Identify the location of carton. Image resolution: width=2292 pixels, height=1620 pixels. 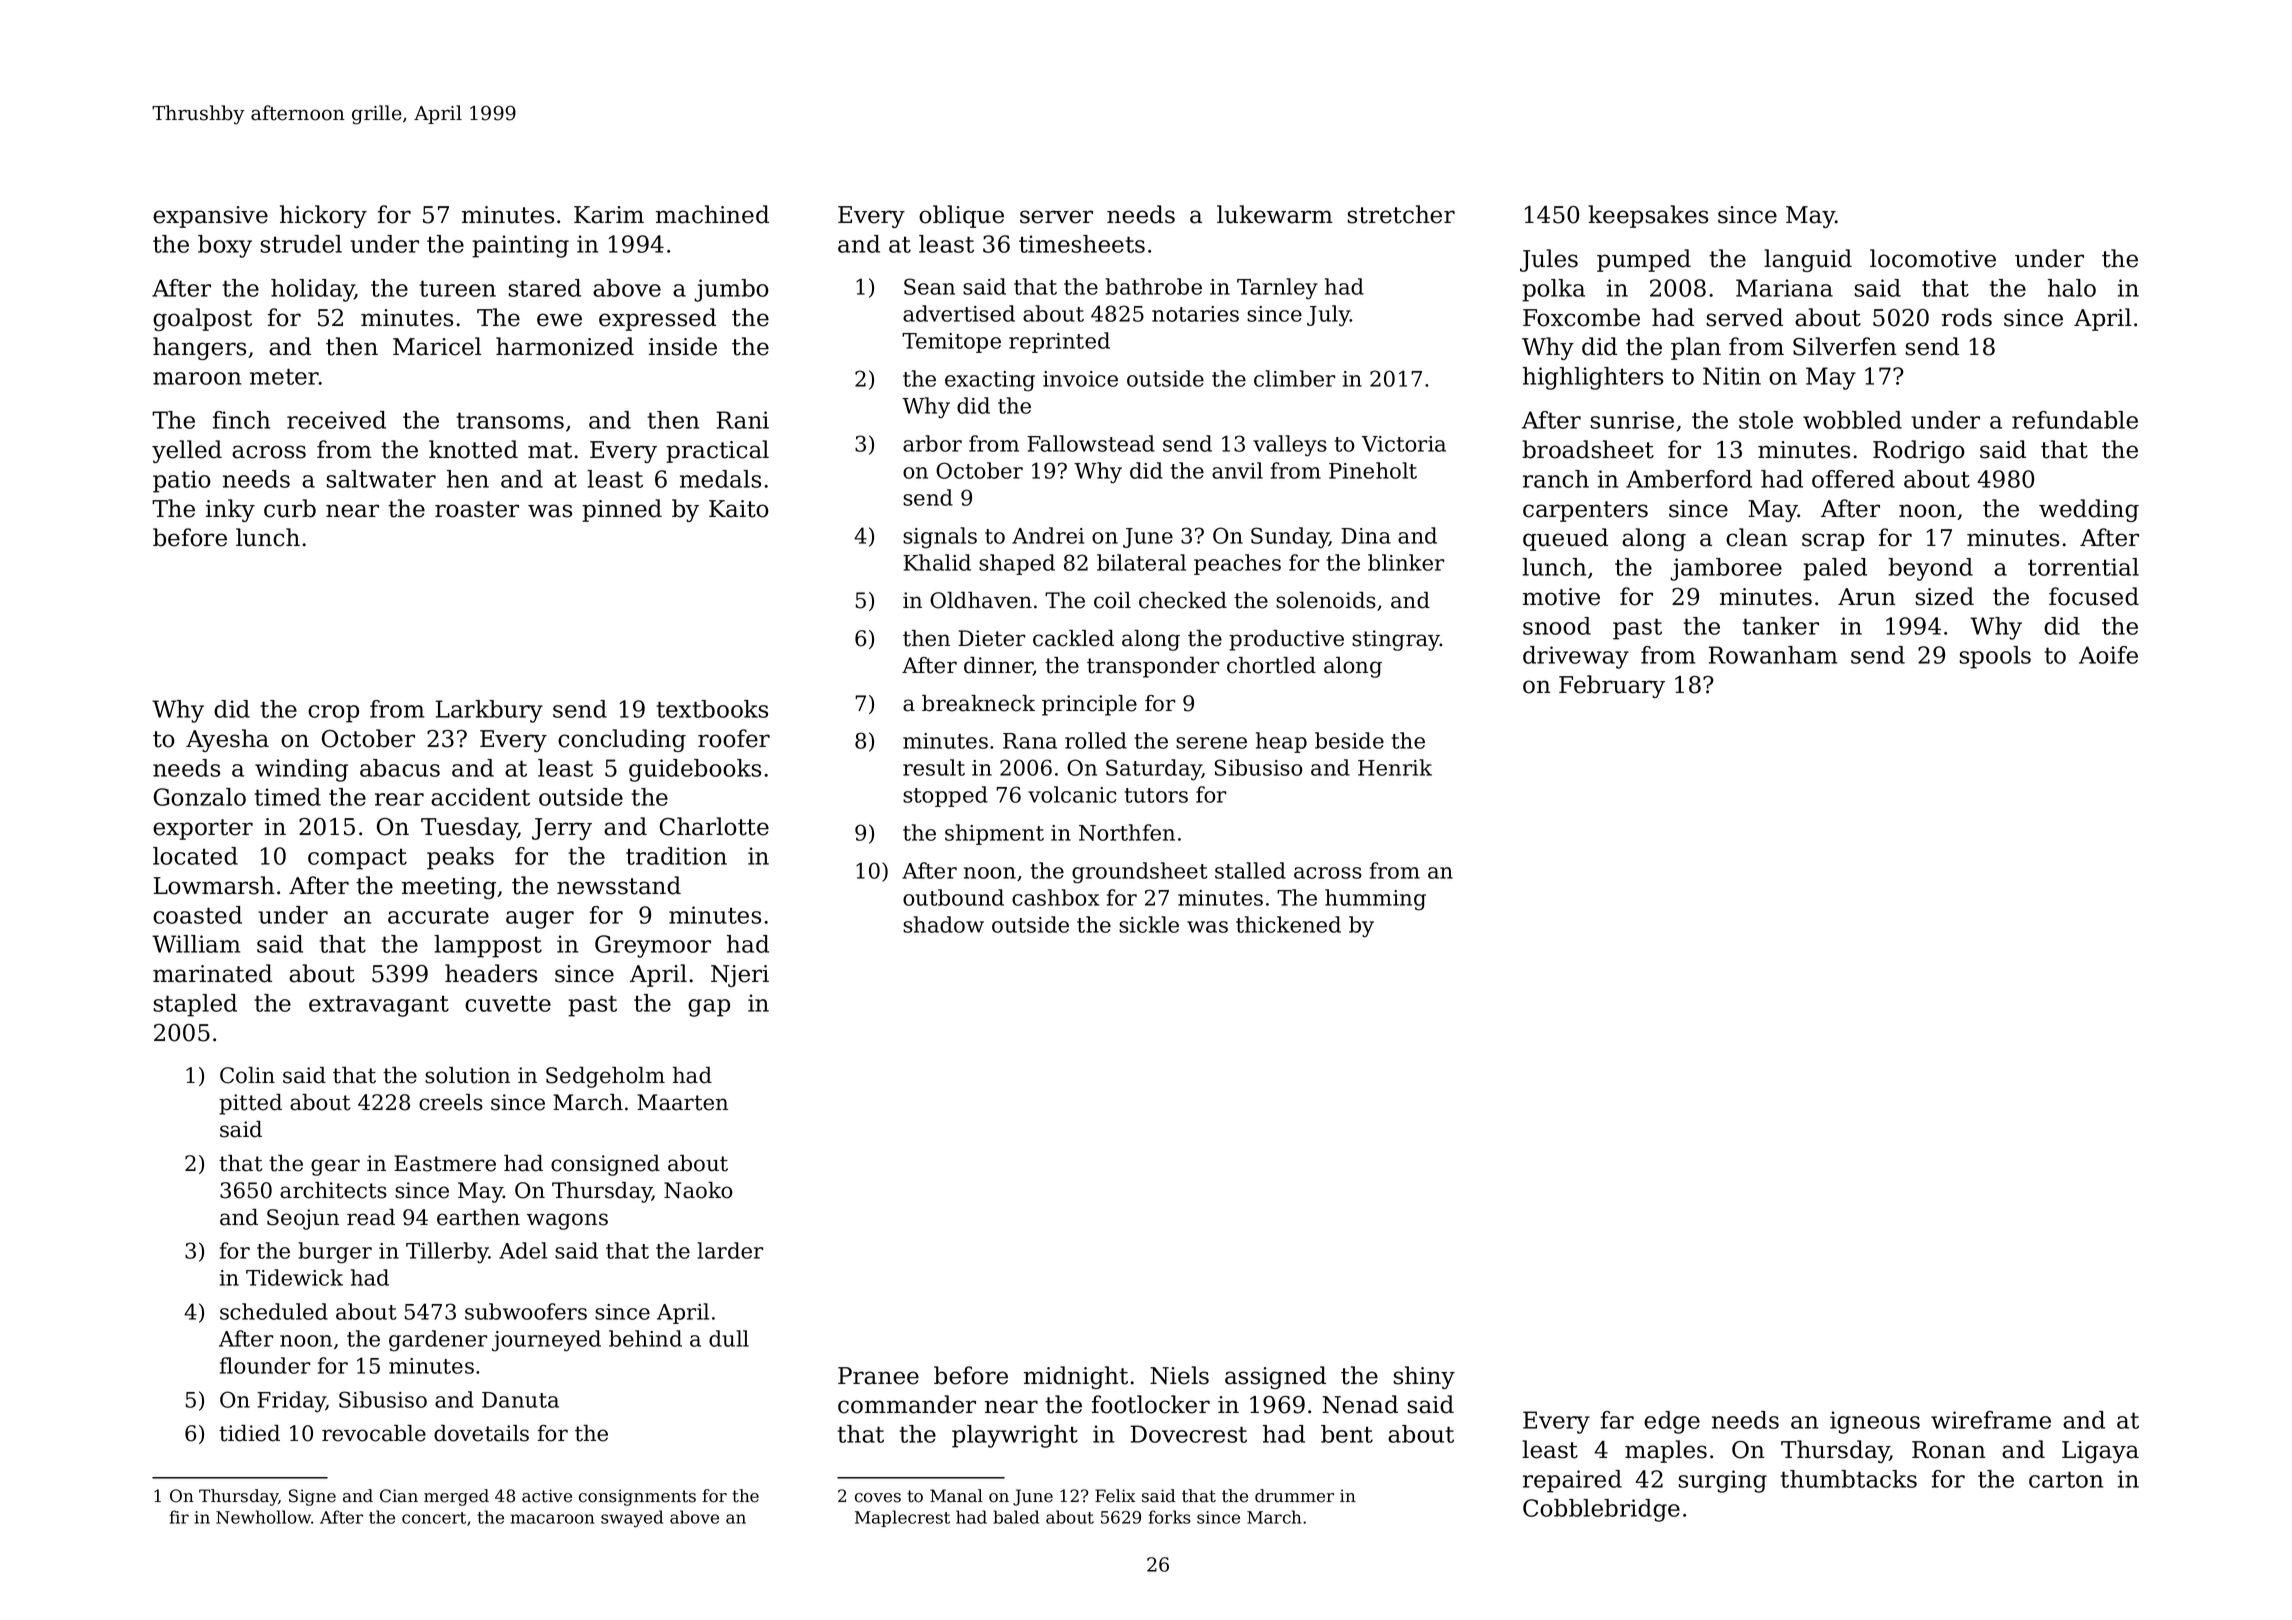
(2066, 1479).
